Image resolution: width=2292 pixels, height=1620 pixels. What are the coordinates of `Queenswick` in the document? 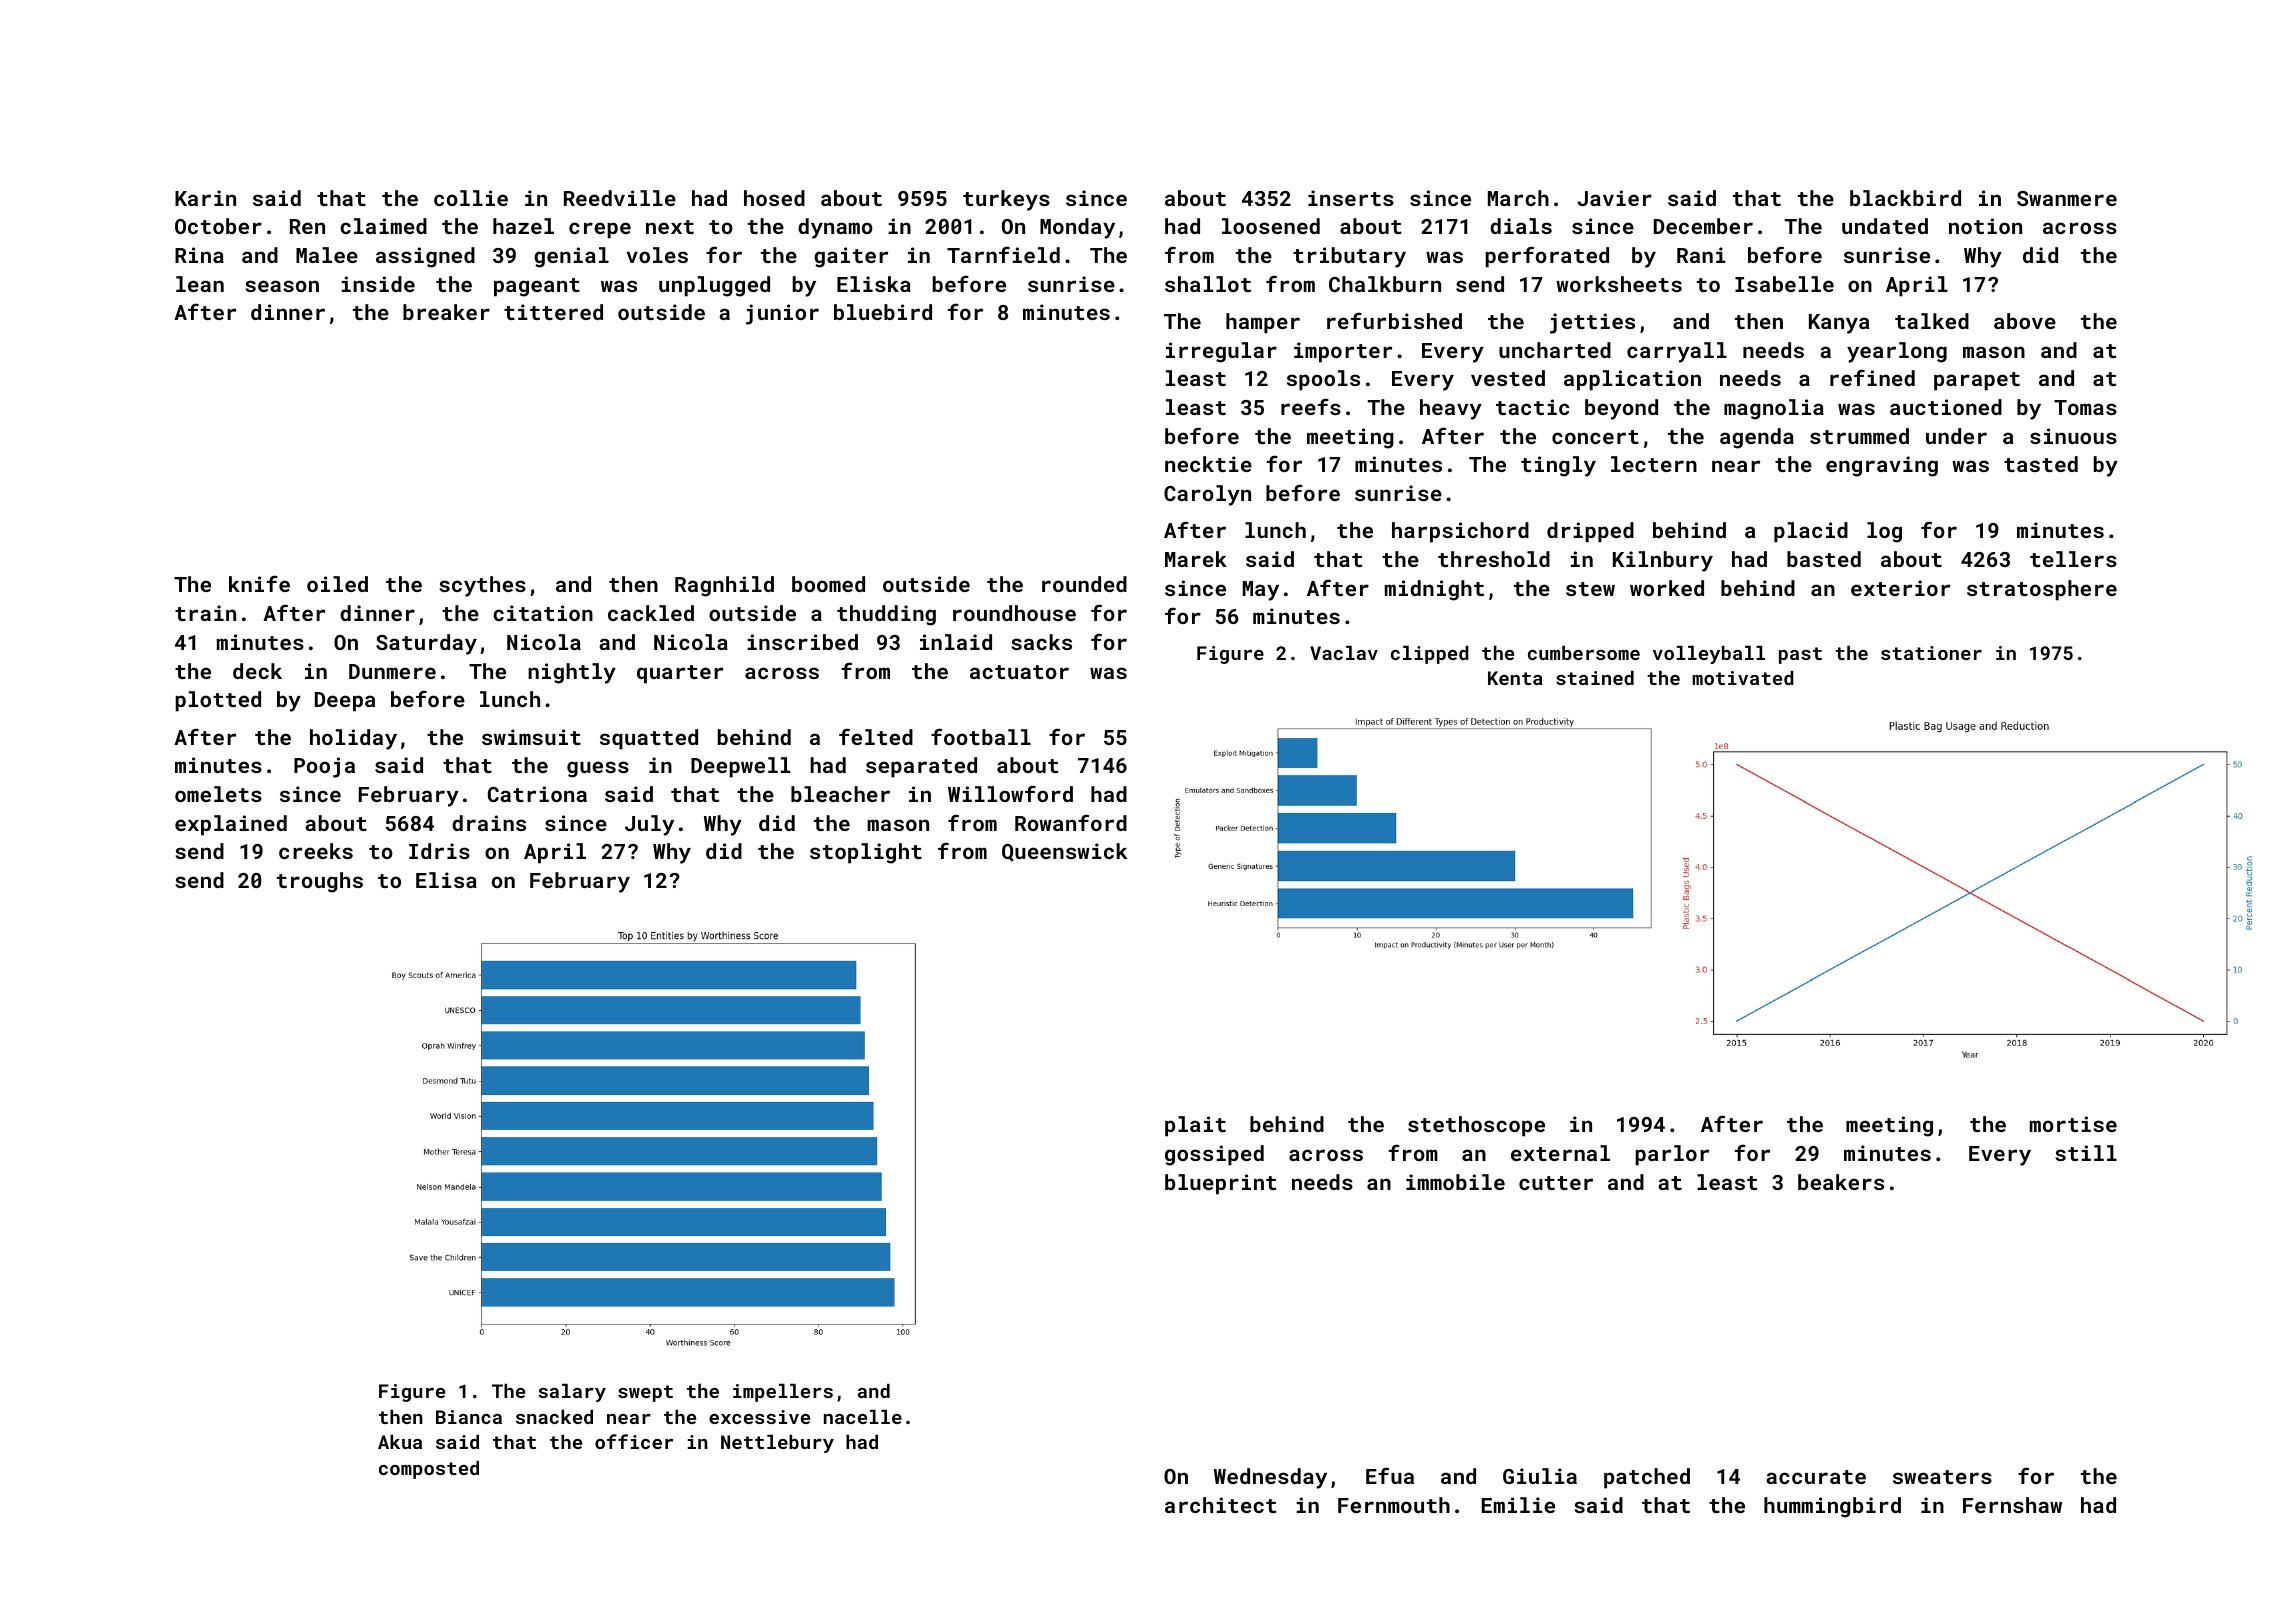 It's located at (1064, 852).
